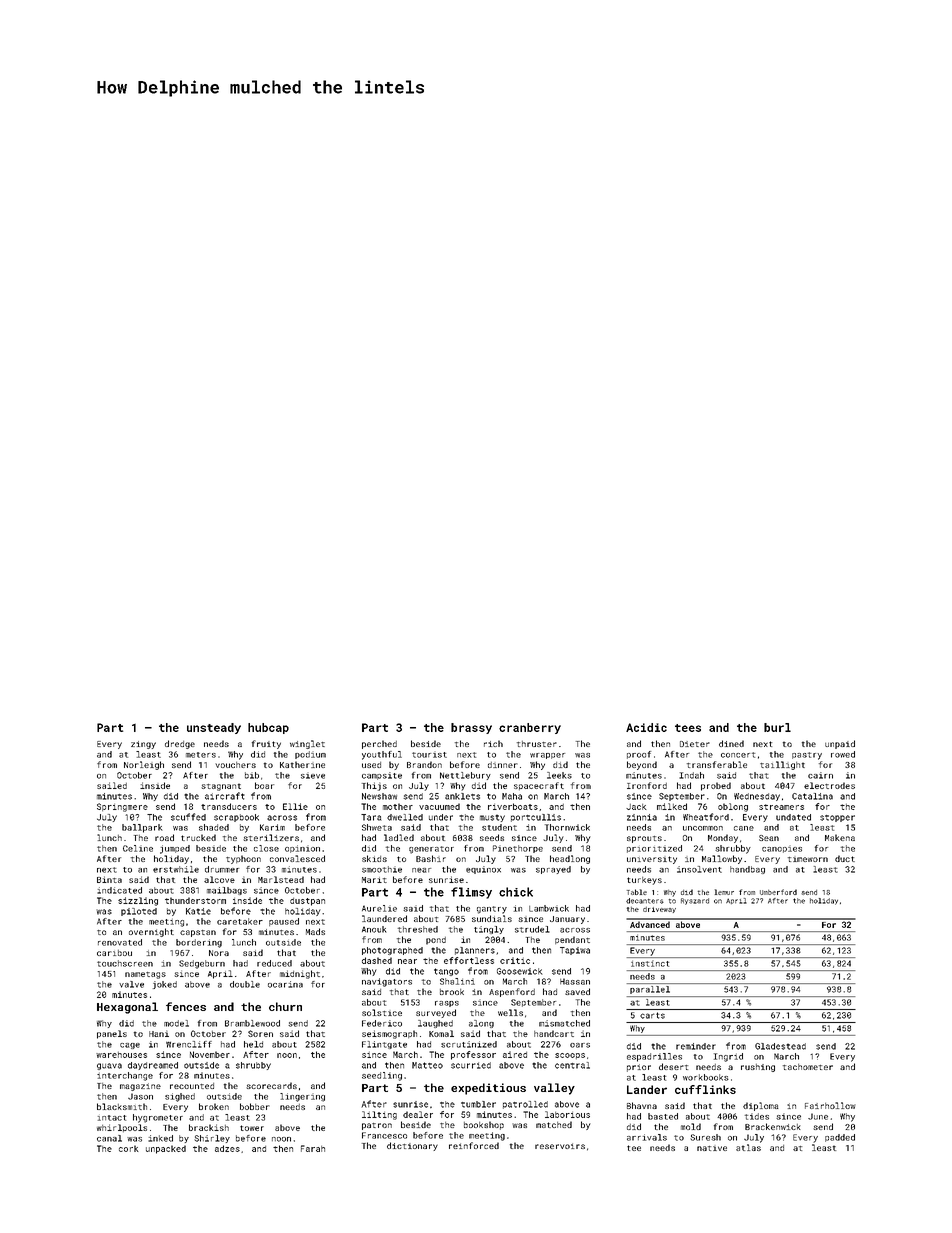 This screenshot has width=952, height=1233. I want to click on unsteady, so click(214, 728).
